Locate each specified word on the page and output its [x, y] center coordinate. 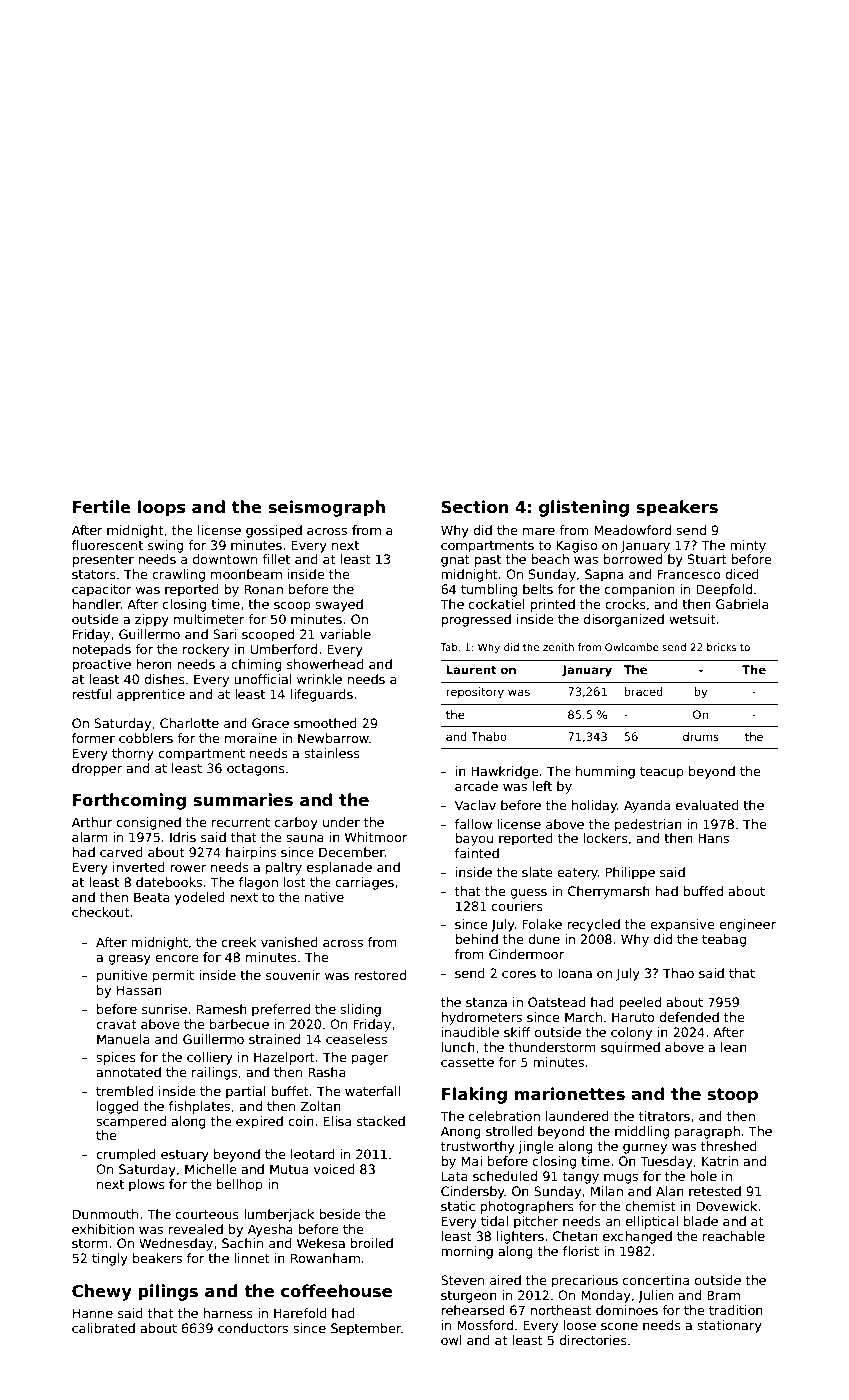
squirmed [630, 1048]
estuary [185, 1156]
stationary [729, 1326]
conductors [253, 1328]
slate [537, 872]
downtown [225, 559]
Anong [461, 1132]
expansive [682, 925]
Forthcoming [129, 801]
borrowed [633, 559]
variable [345, 634]
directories [593, 1340]
